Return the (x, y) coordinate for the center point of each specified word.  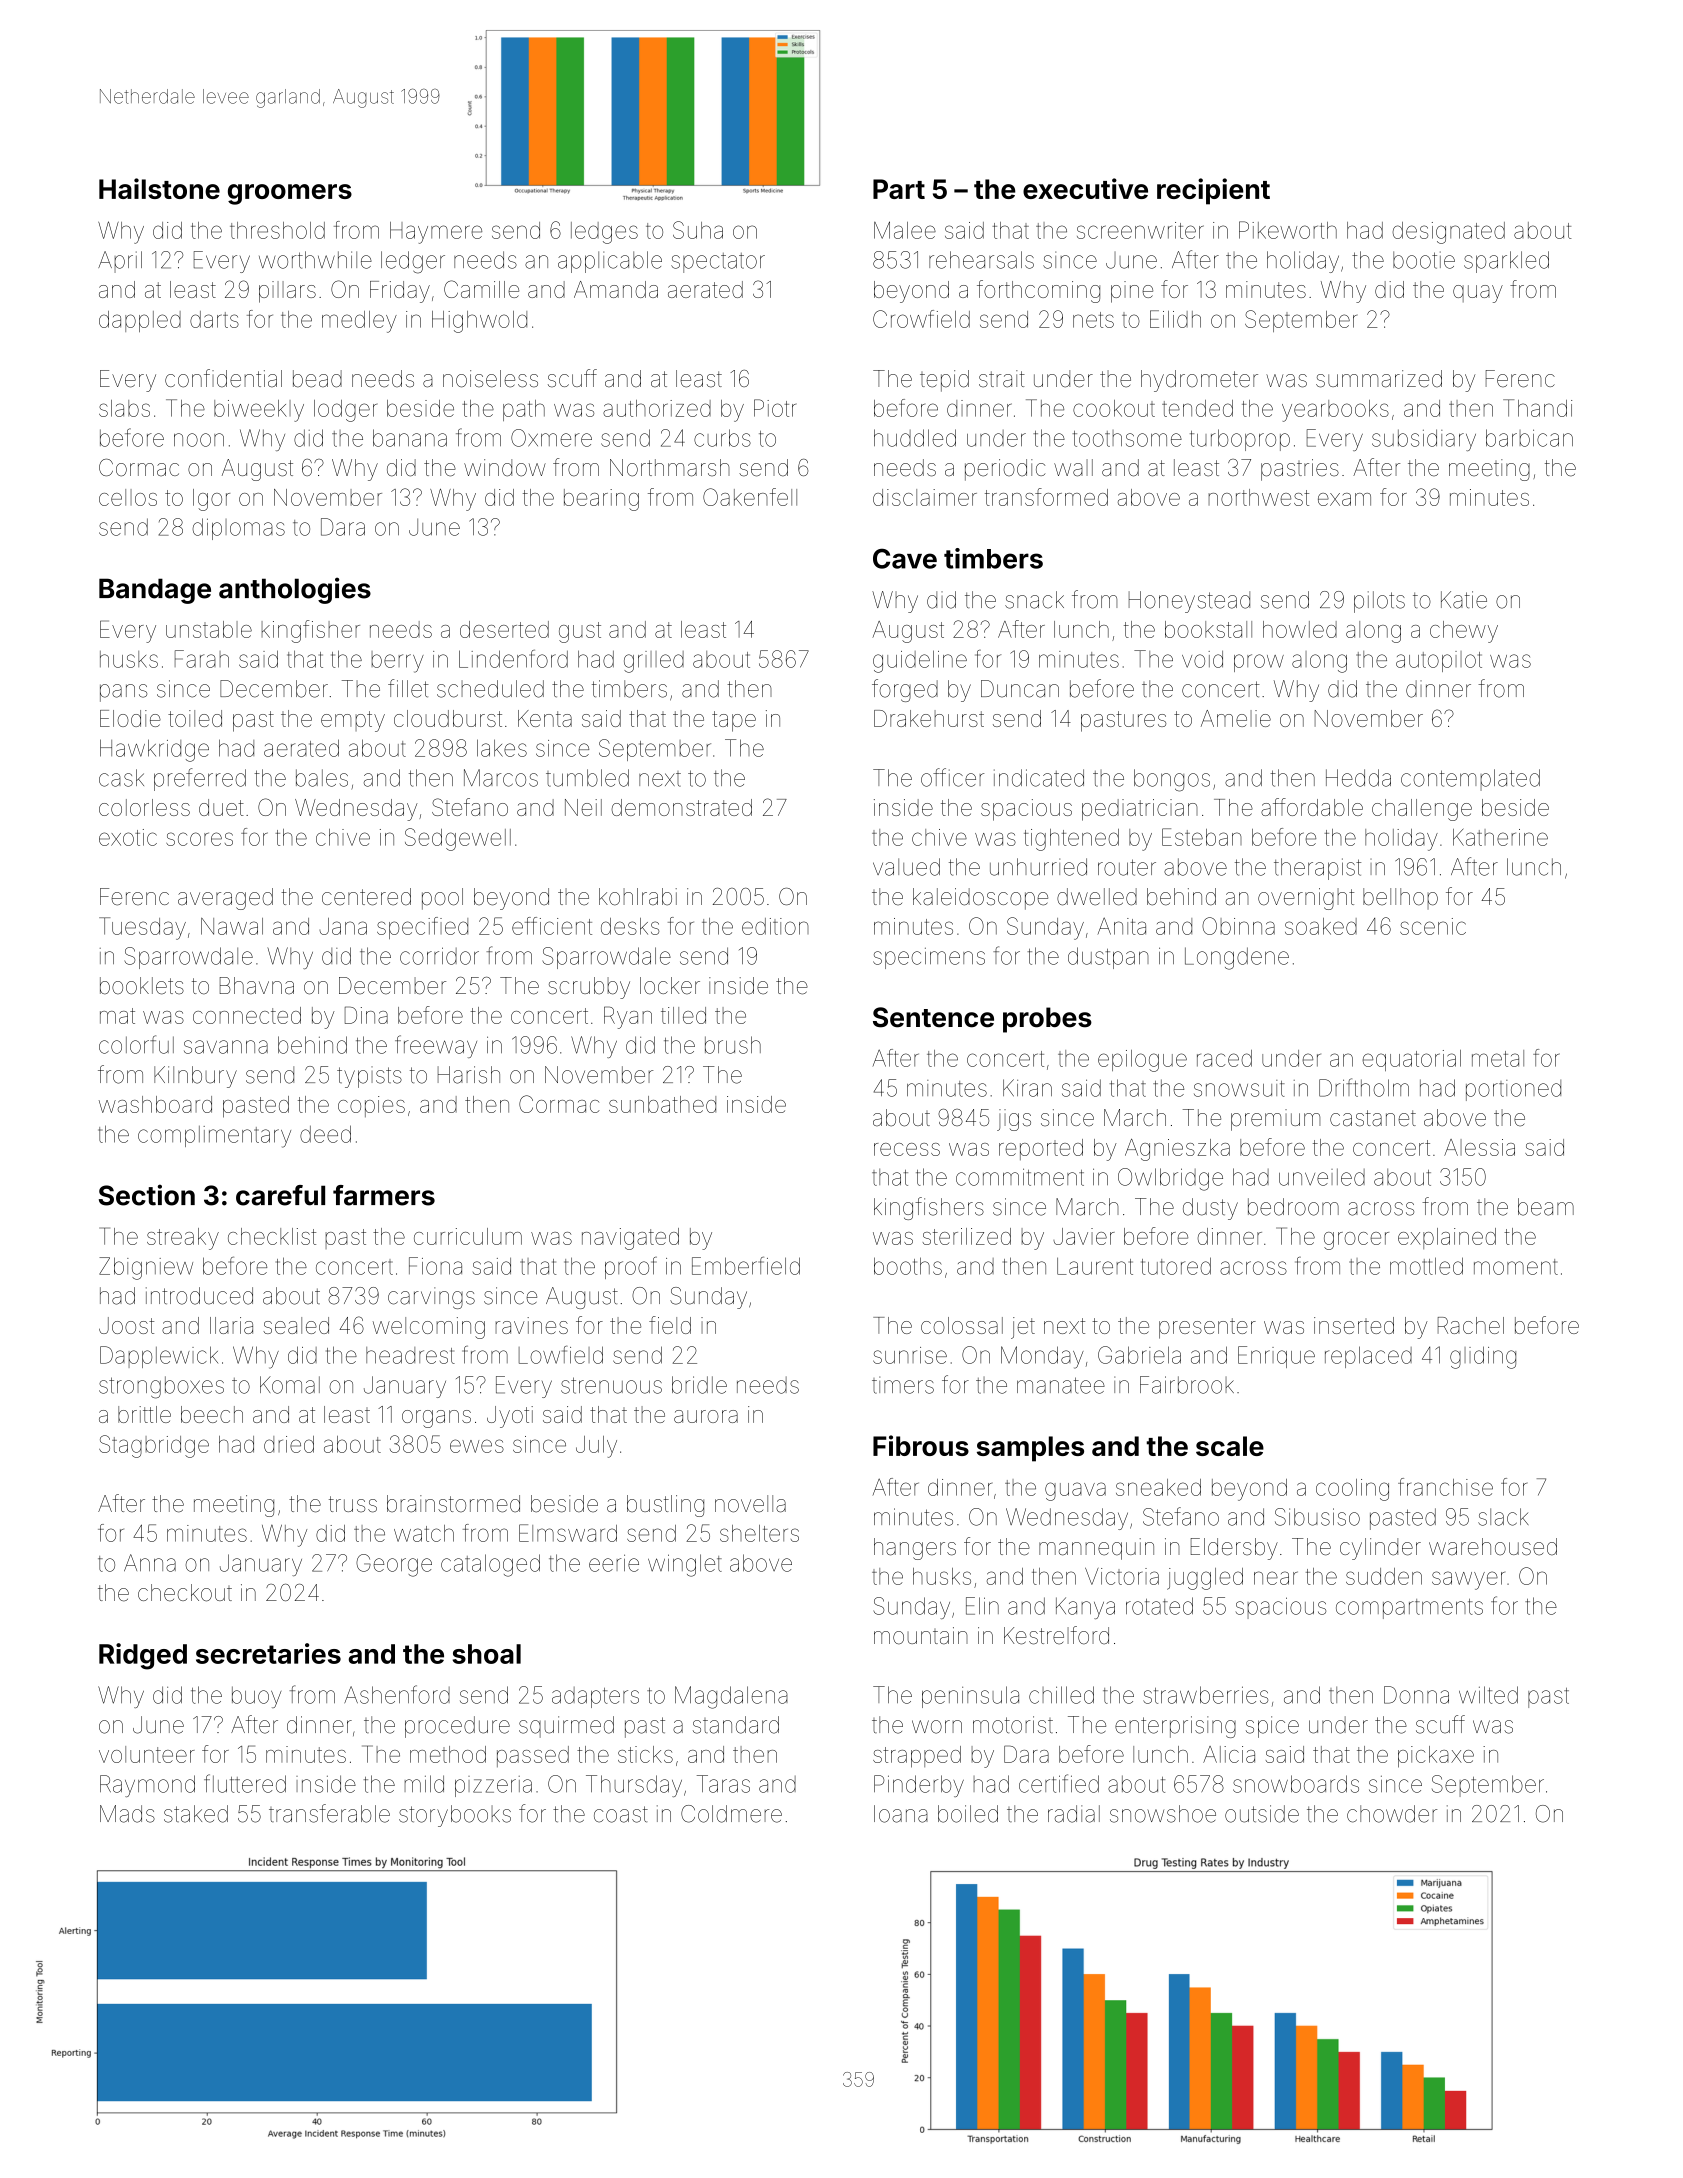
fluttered (245, 1783)
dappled (140, 321)
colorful (136, 1044)
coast (621, 1814)
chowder (1392, 1814)
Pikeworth (1288, 230)
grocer (1356, 1241)
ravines (532, 1325)
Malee (905, 230)
